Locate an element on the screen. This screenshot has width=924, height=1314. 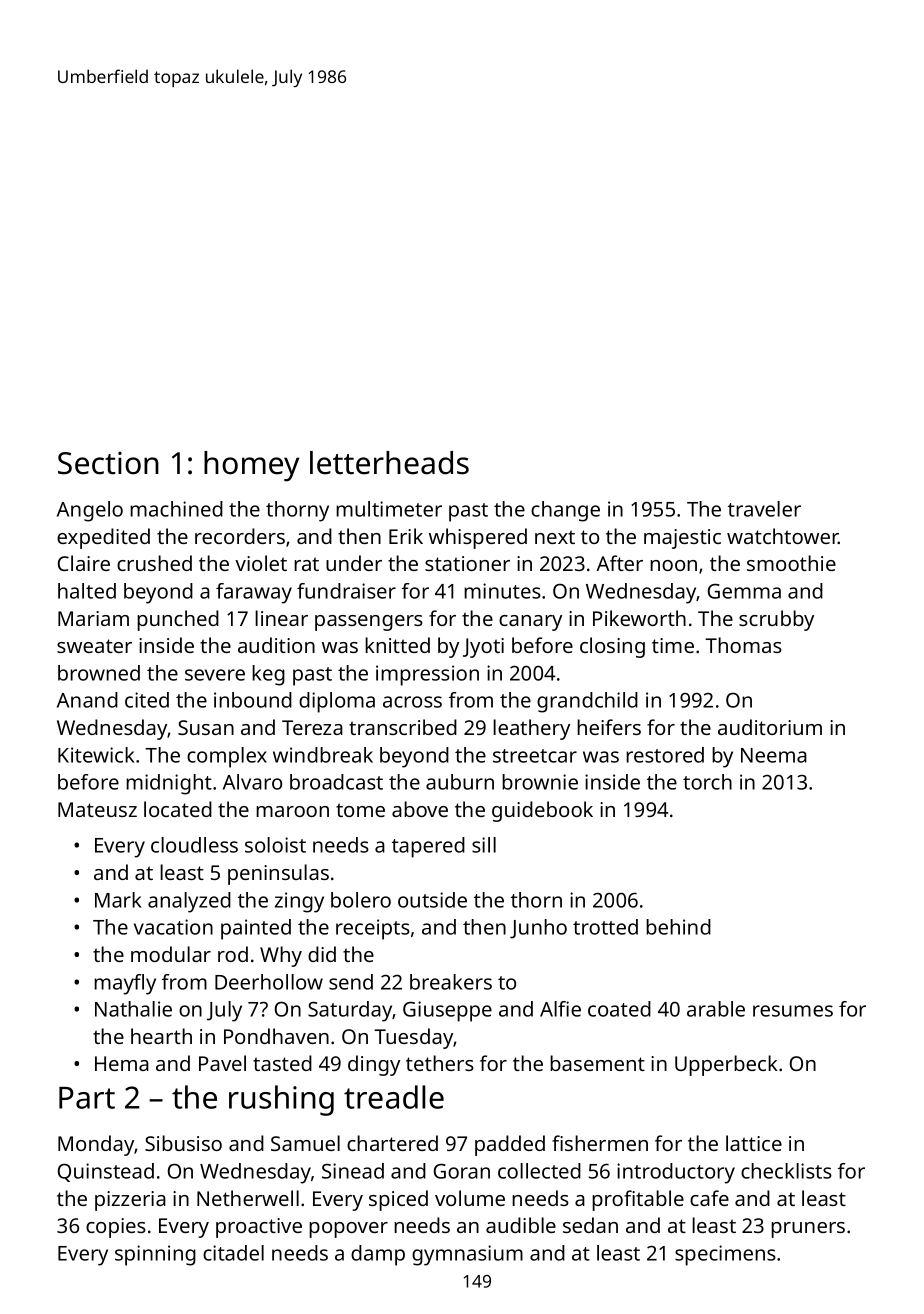
basement is located at coordinates (597, 1063).
